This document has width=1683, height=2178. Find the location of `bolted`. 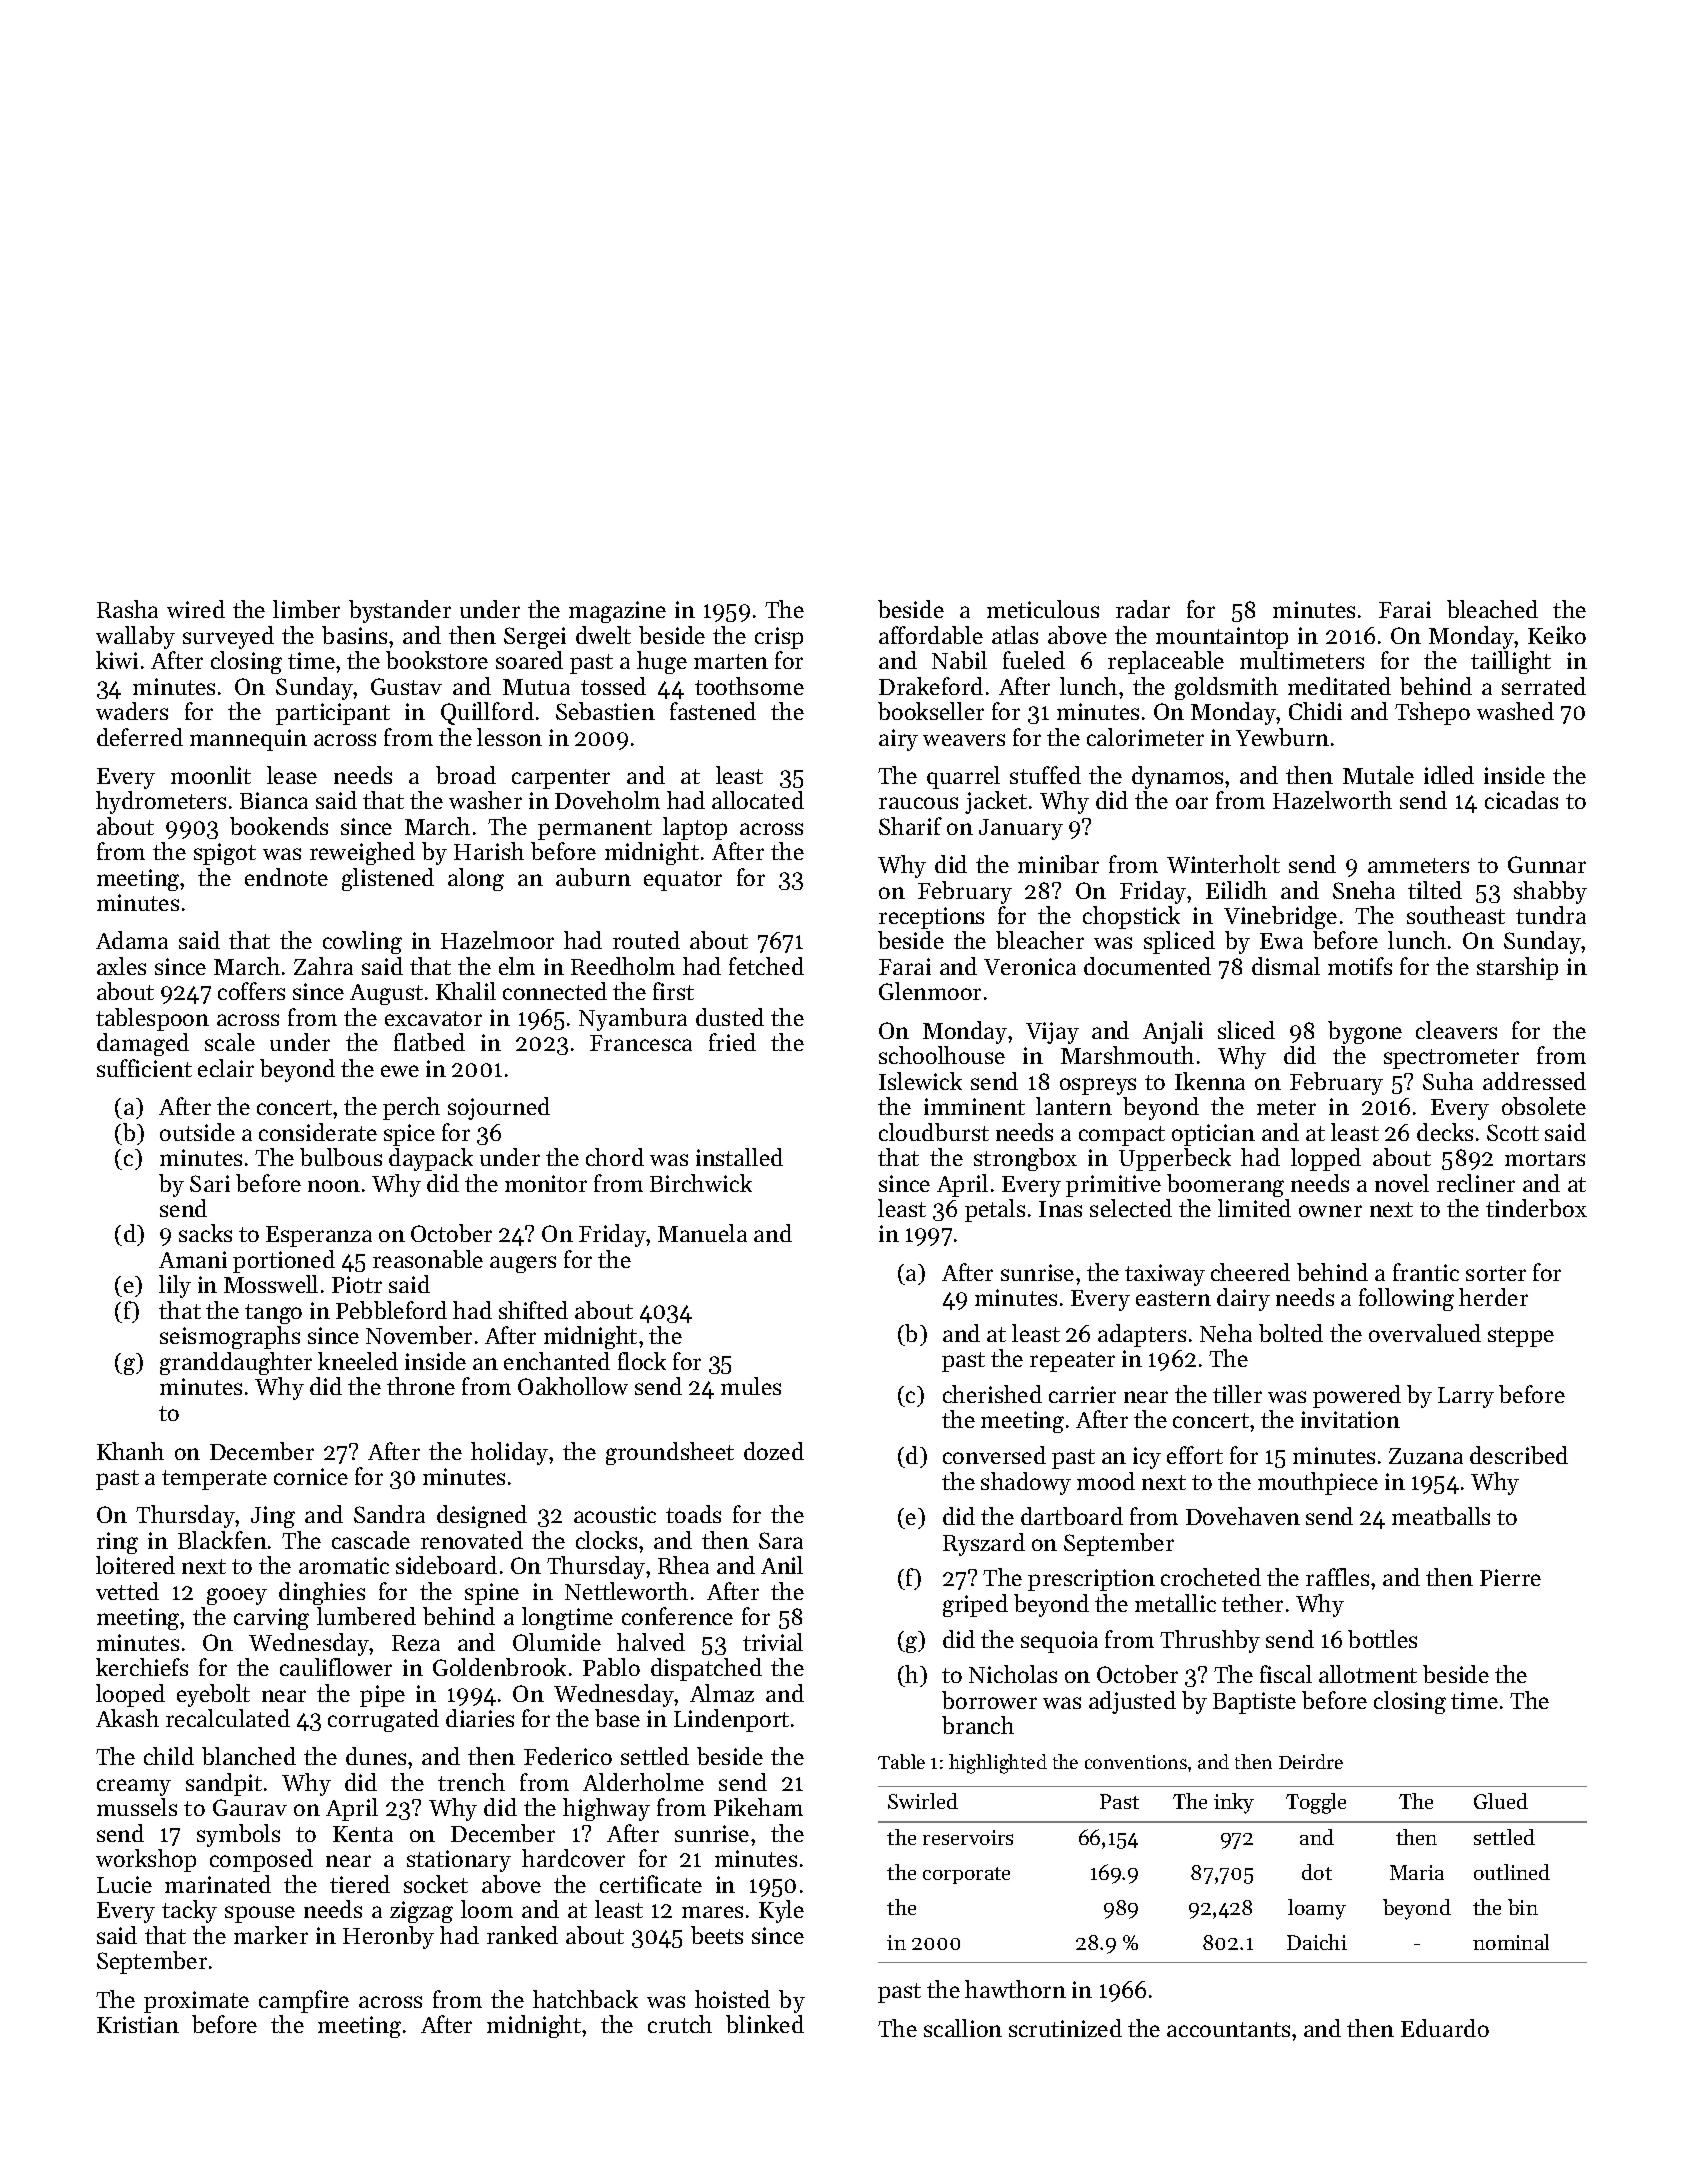

bolted is located at coordinates (1291, 1333).
